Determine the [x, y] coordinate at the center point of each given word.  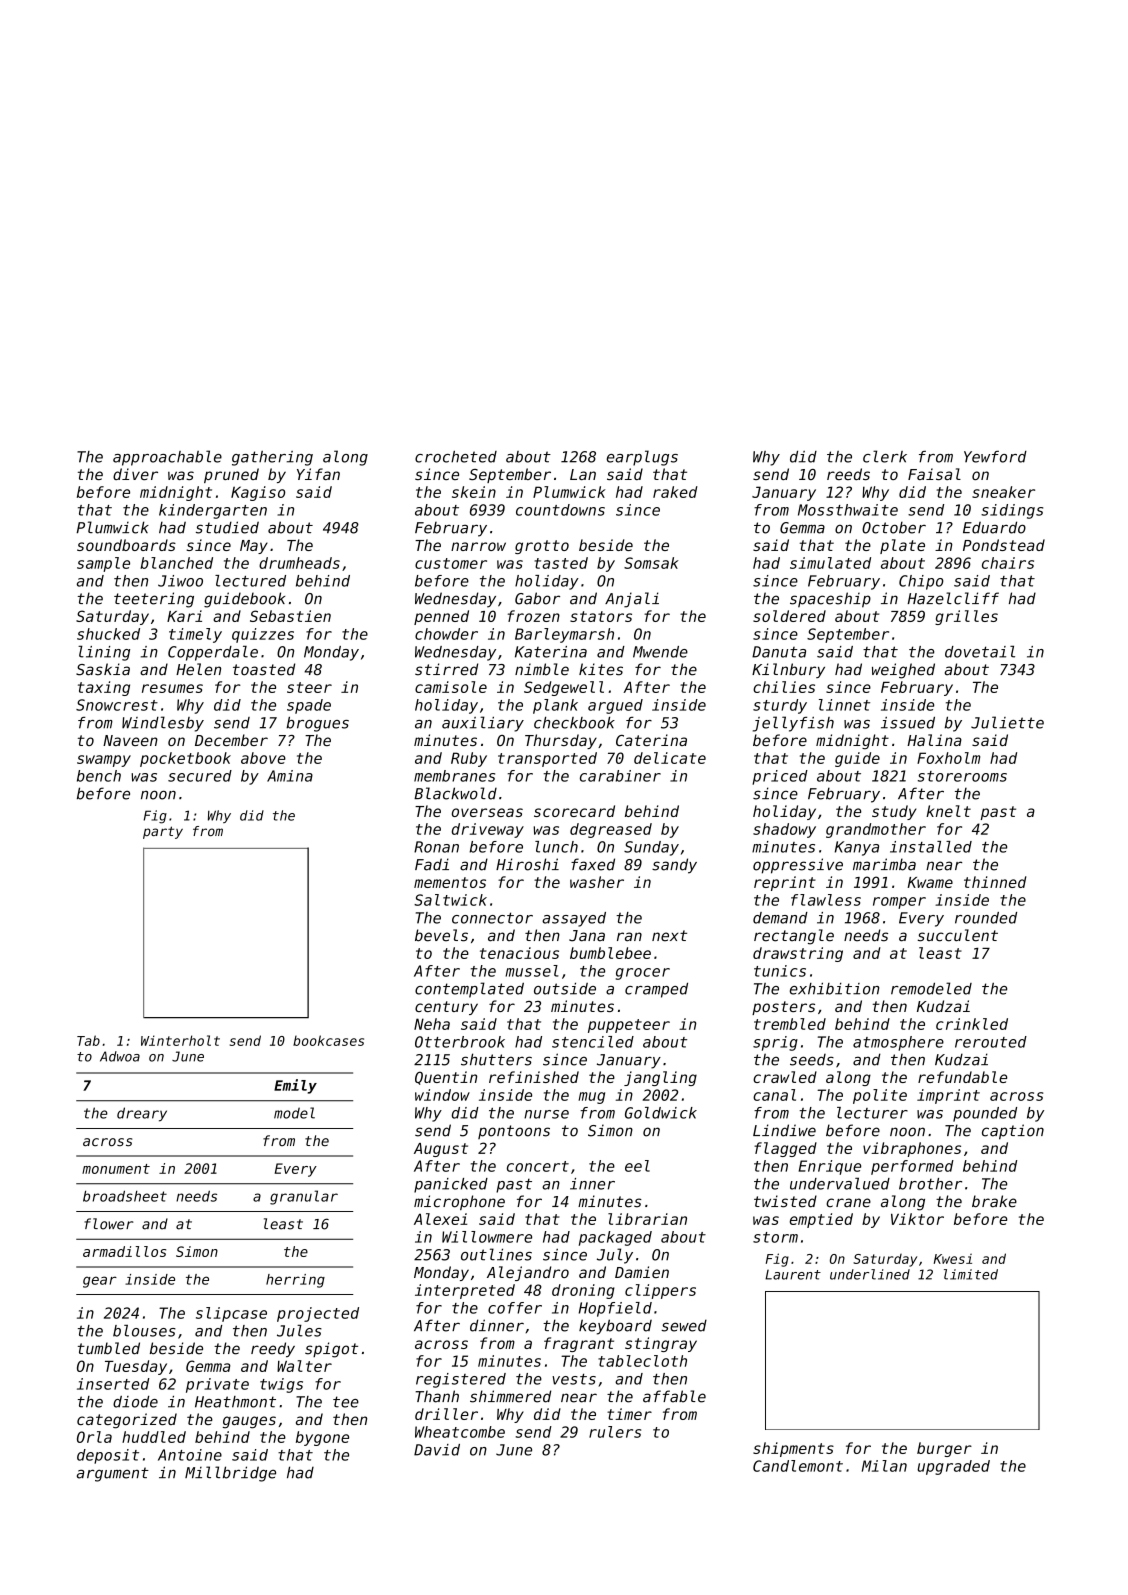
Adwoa [120, 1056]
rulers [615, 1432]
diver [135, 474]
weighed [903, 671]
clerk [885, 456]
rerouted [991, 1042]
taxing [104, 688]
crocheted [456, 457]
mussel [532, 971]
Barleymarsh [564, 635]
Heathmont [235, 1402]
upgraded [953, 1467]
